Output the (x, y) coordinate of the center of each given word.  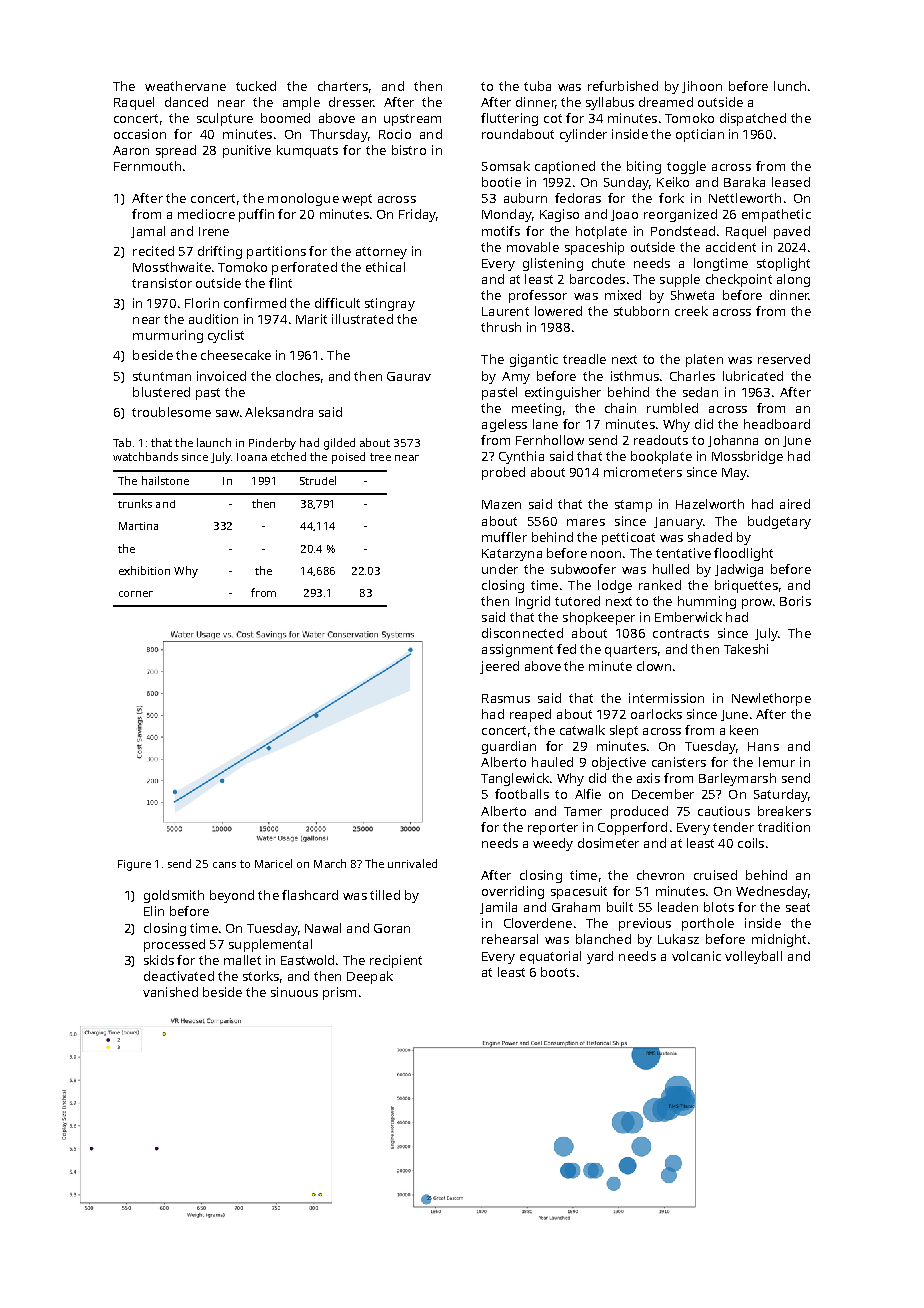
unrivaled (412, 863)
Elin (154, 911)
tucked (256, 86)
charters (343, 86)
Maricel (273, 863)
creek (691, 311)
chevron (660, 875)
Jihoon (702, 87)
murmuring (168, 336)
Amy (516, 378)
